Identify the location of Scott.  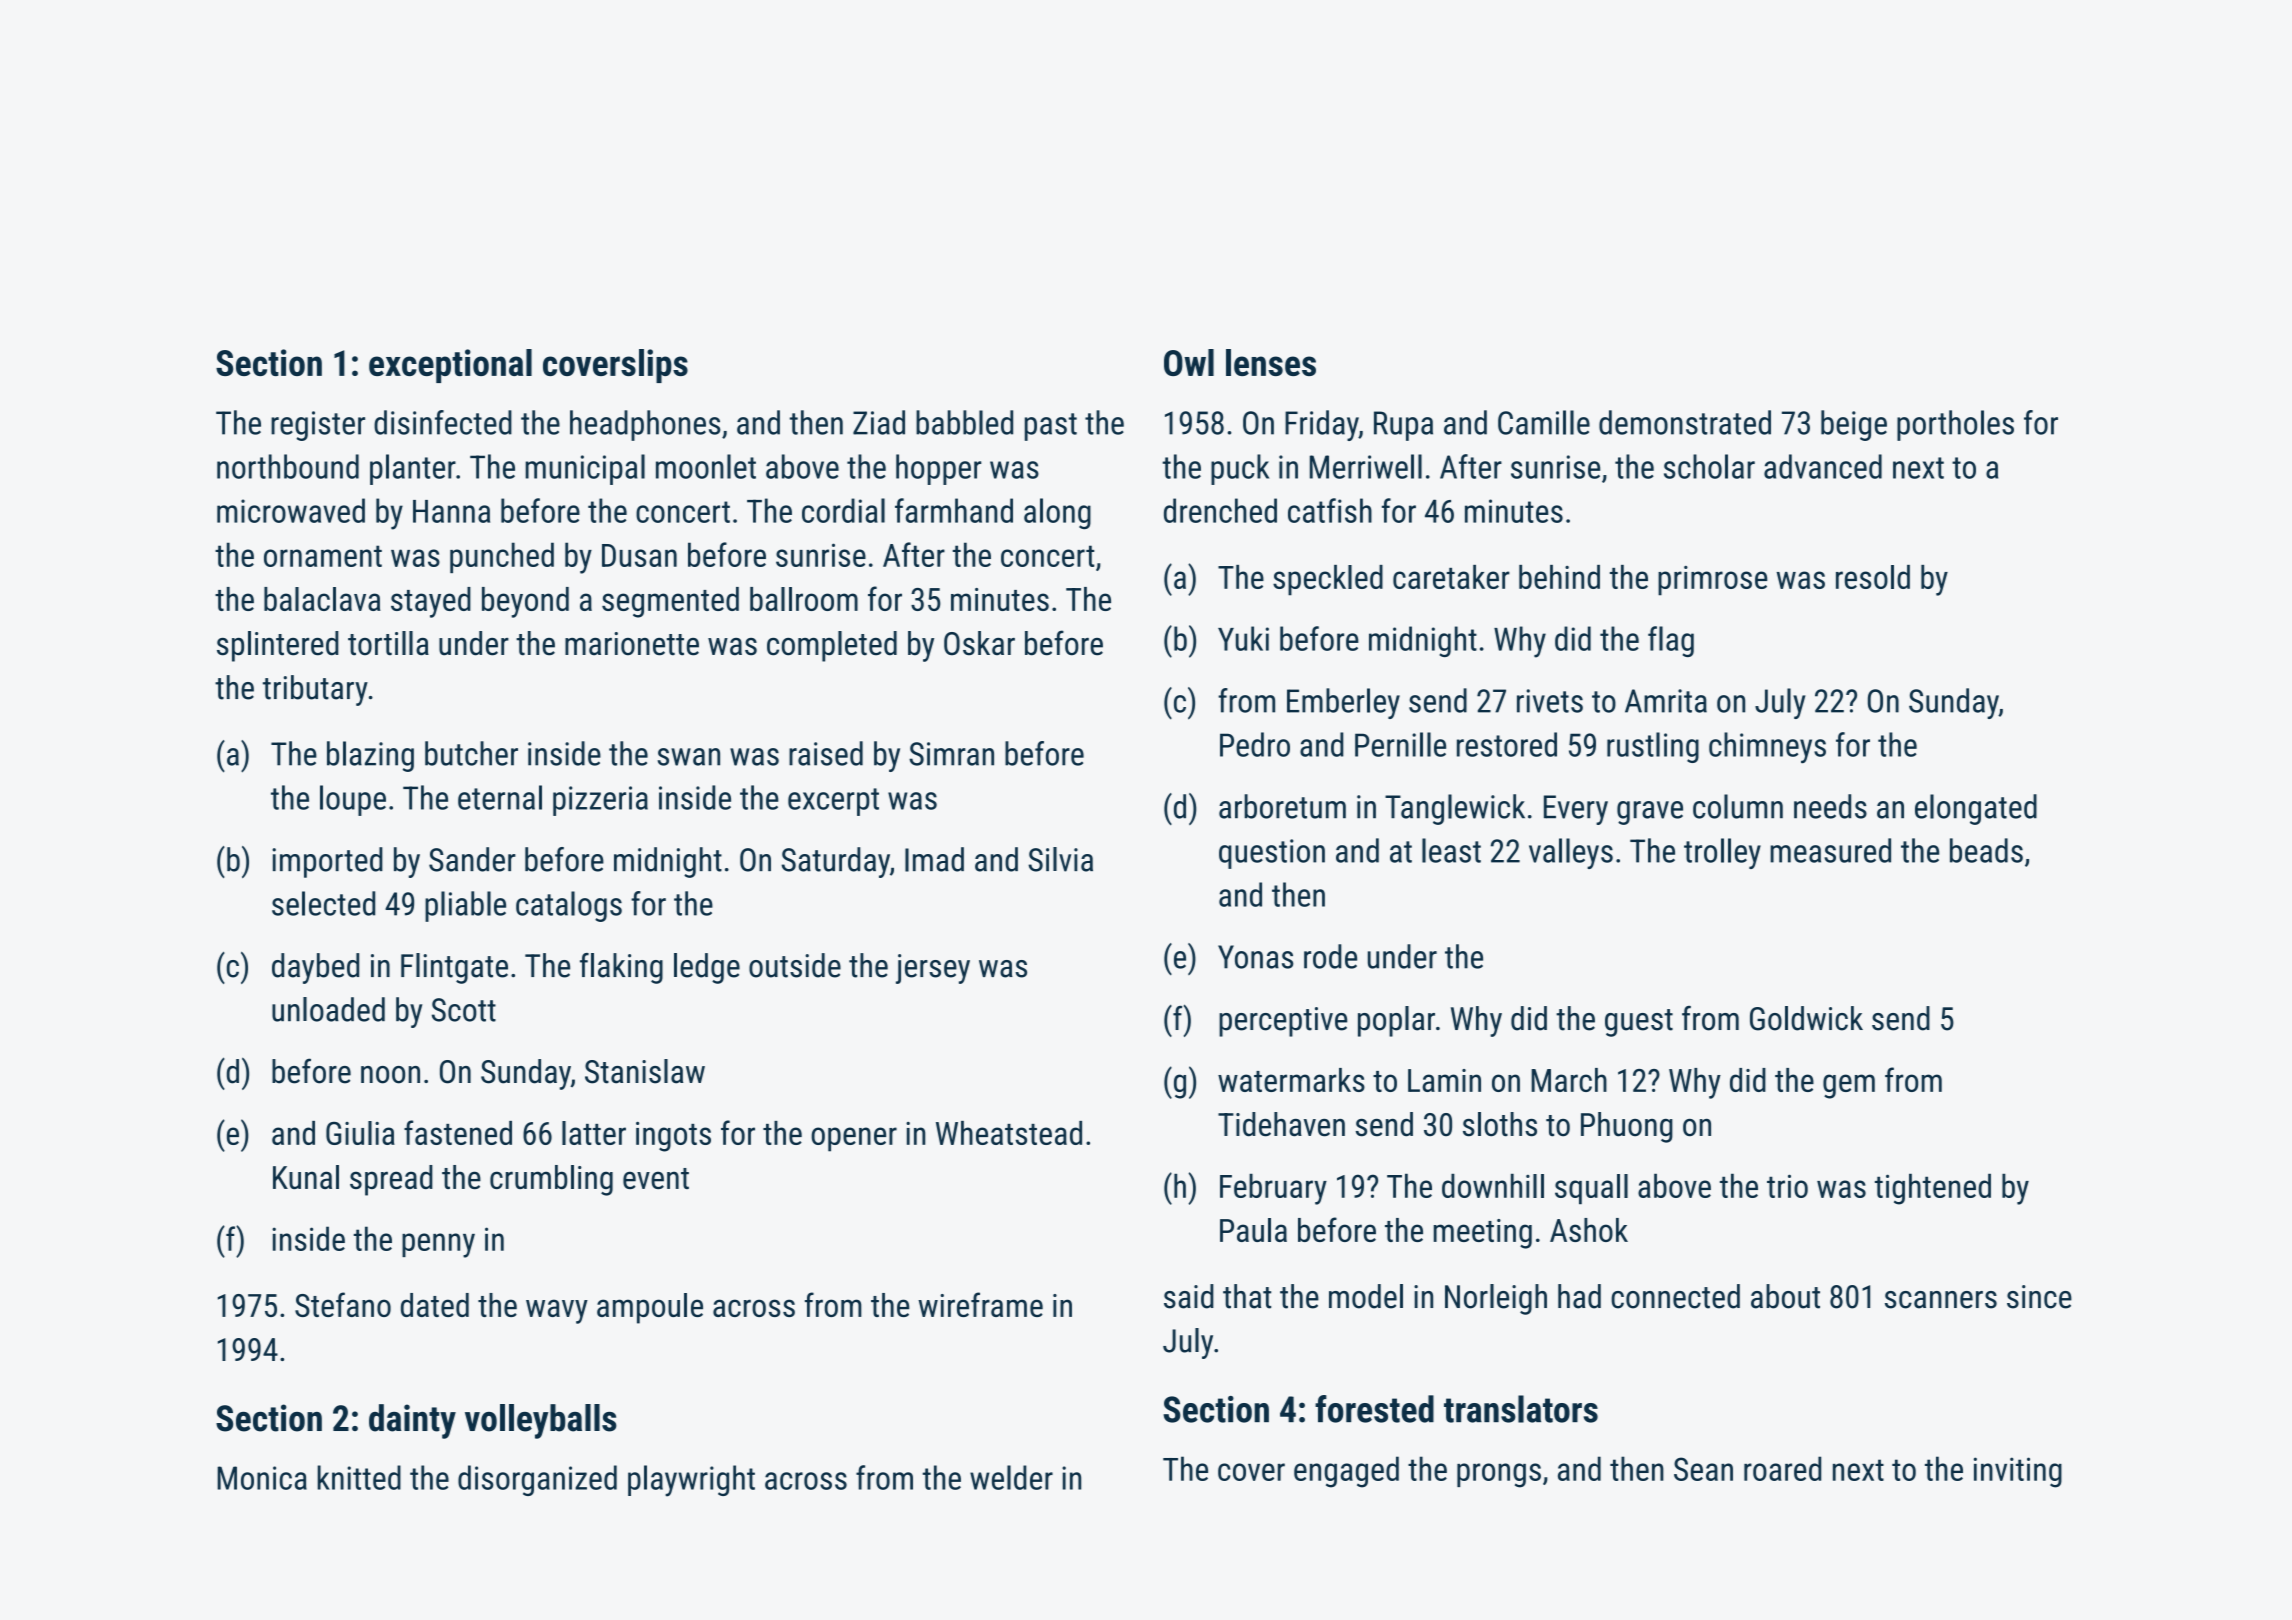
(464, 1010).
